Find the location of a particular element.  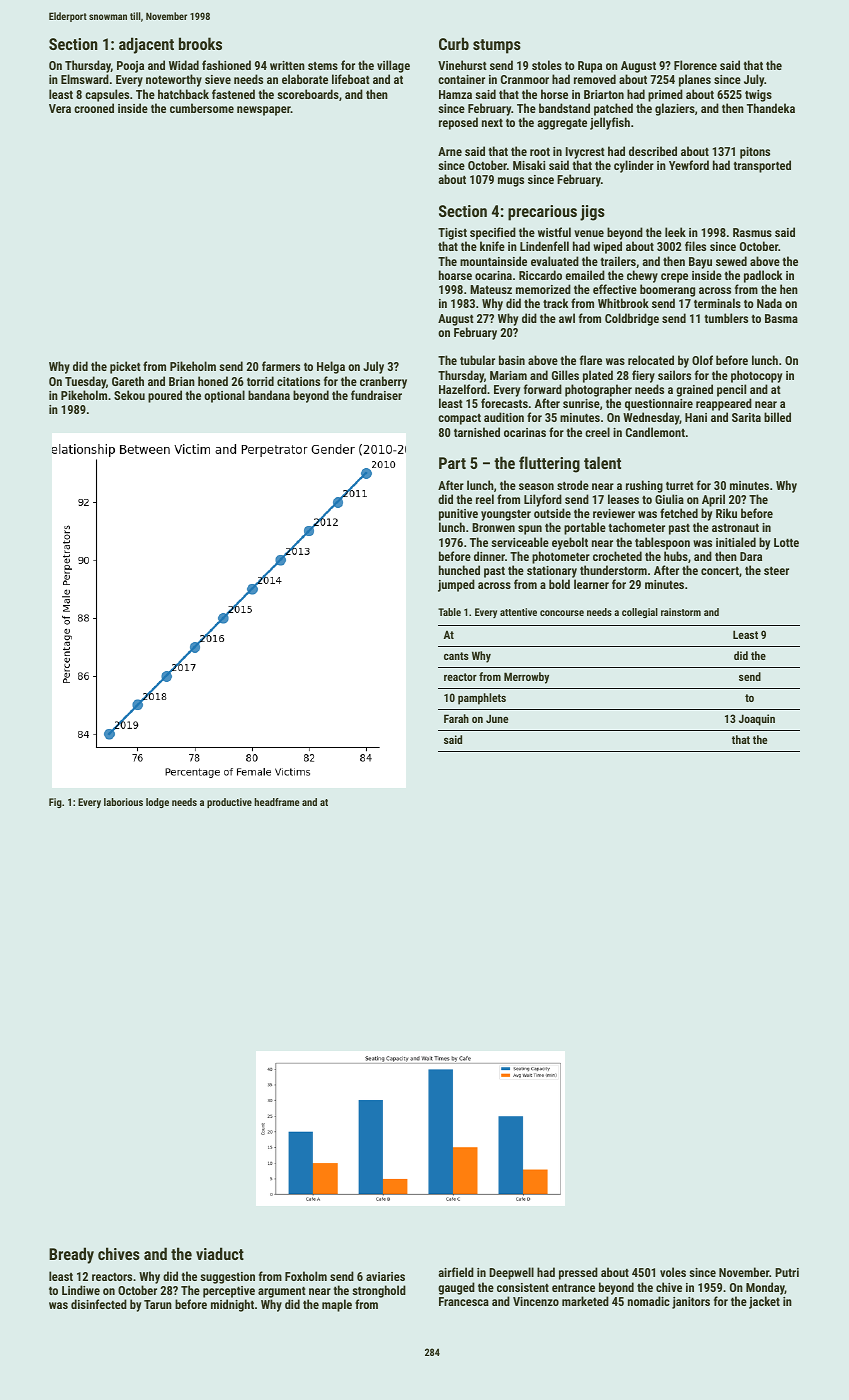

Curb is located at coordinates (454, 43).
